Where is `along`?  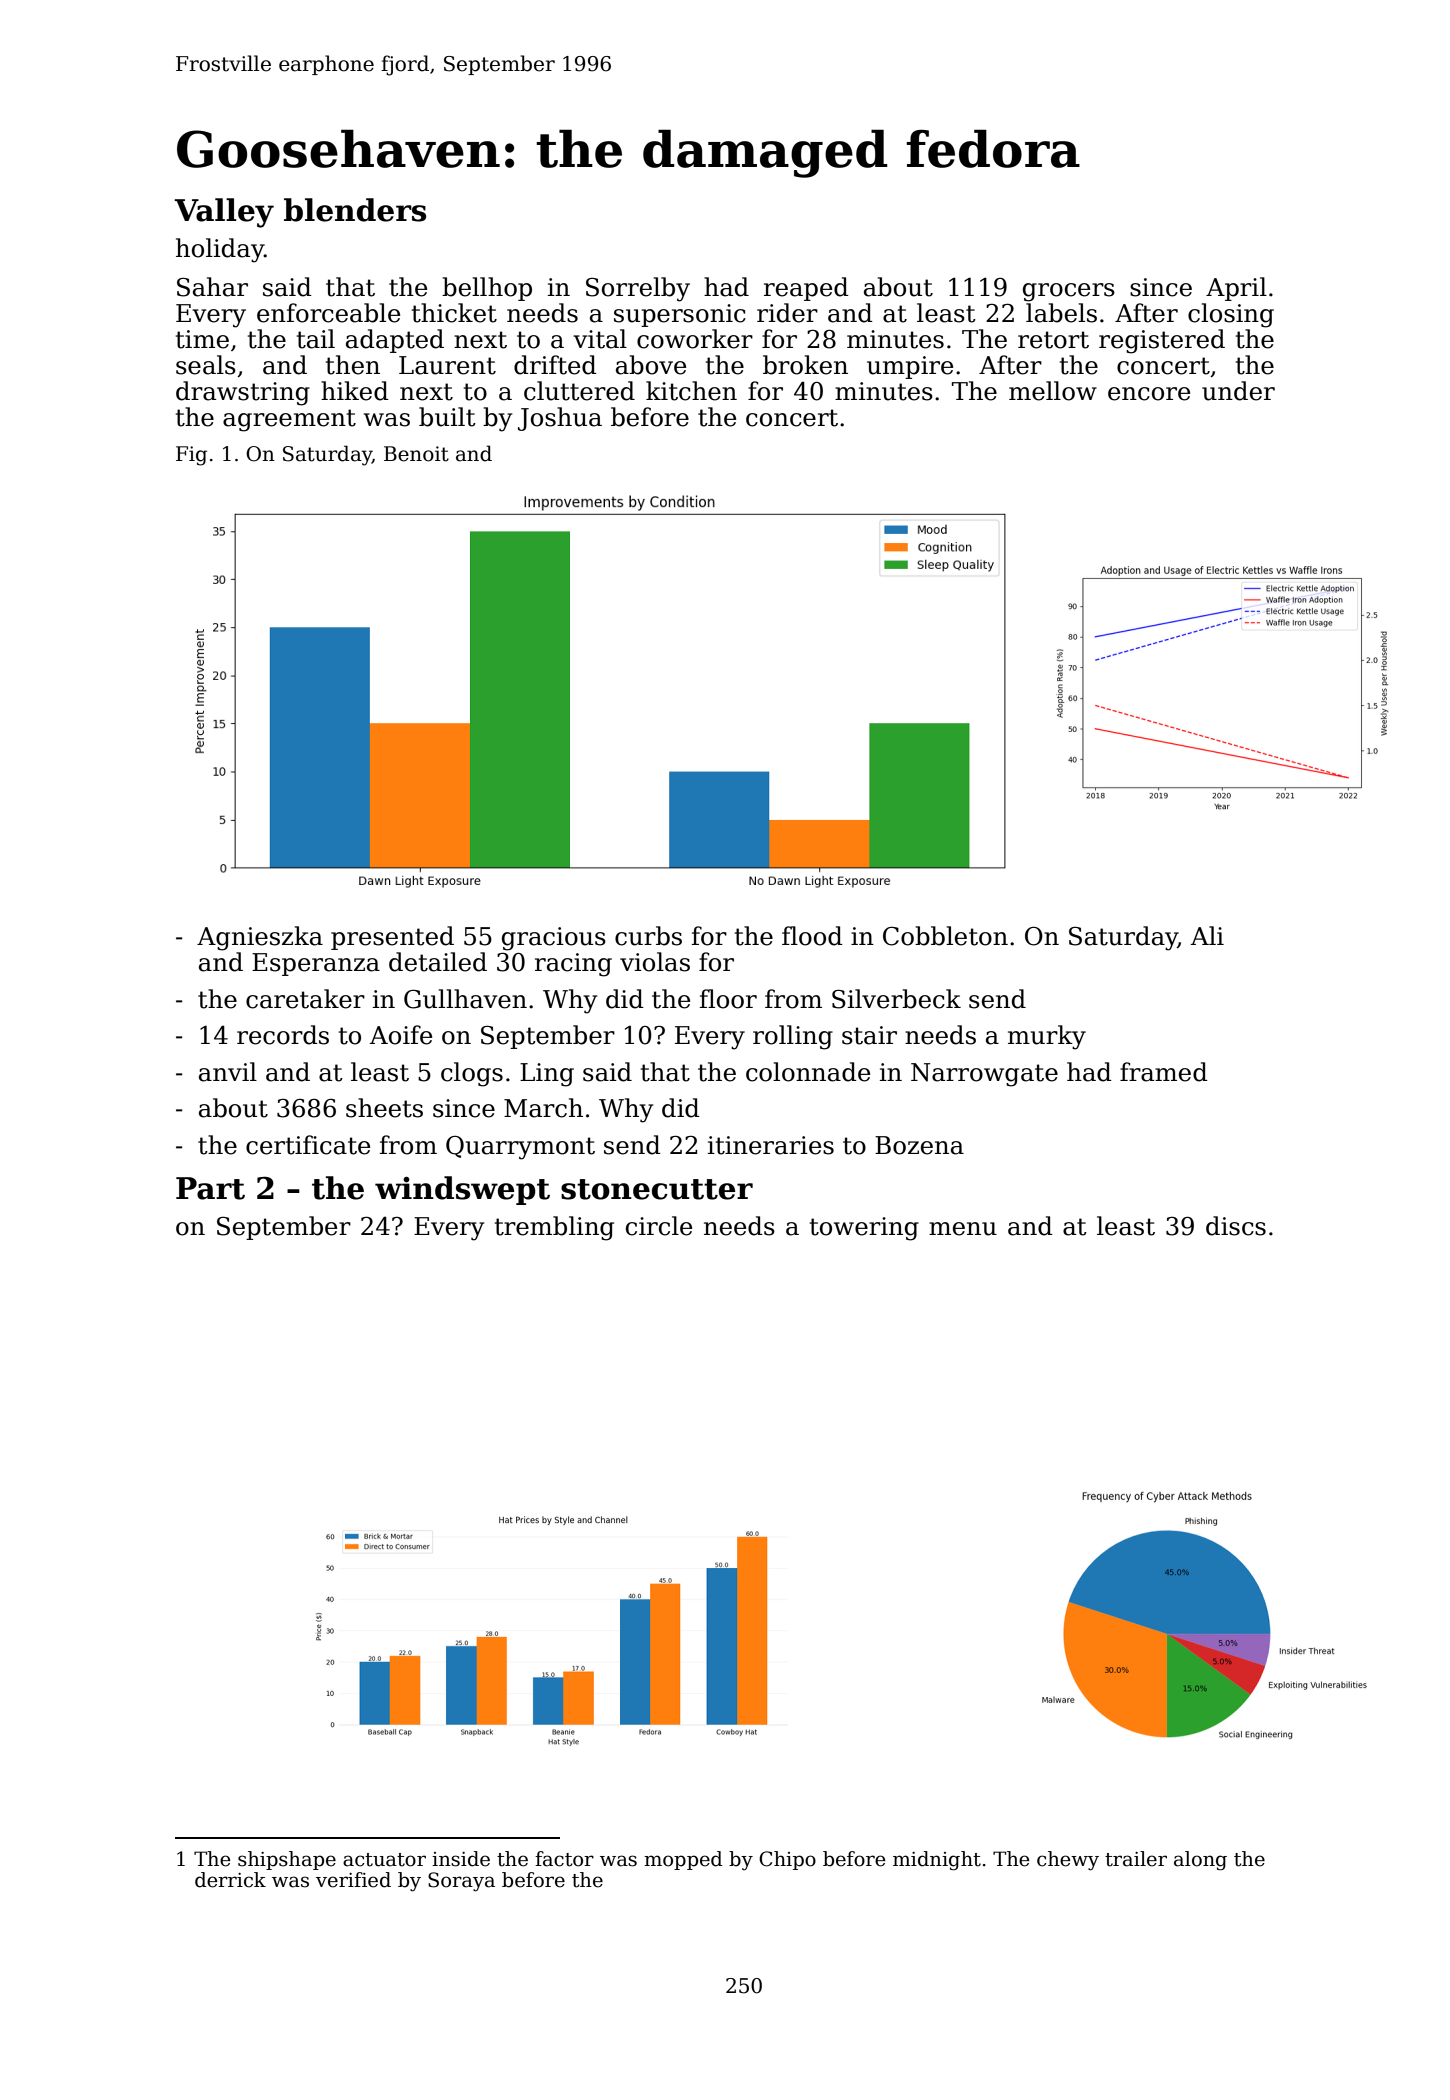
along is located at coordinates (1200, 1861).
